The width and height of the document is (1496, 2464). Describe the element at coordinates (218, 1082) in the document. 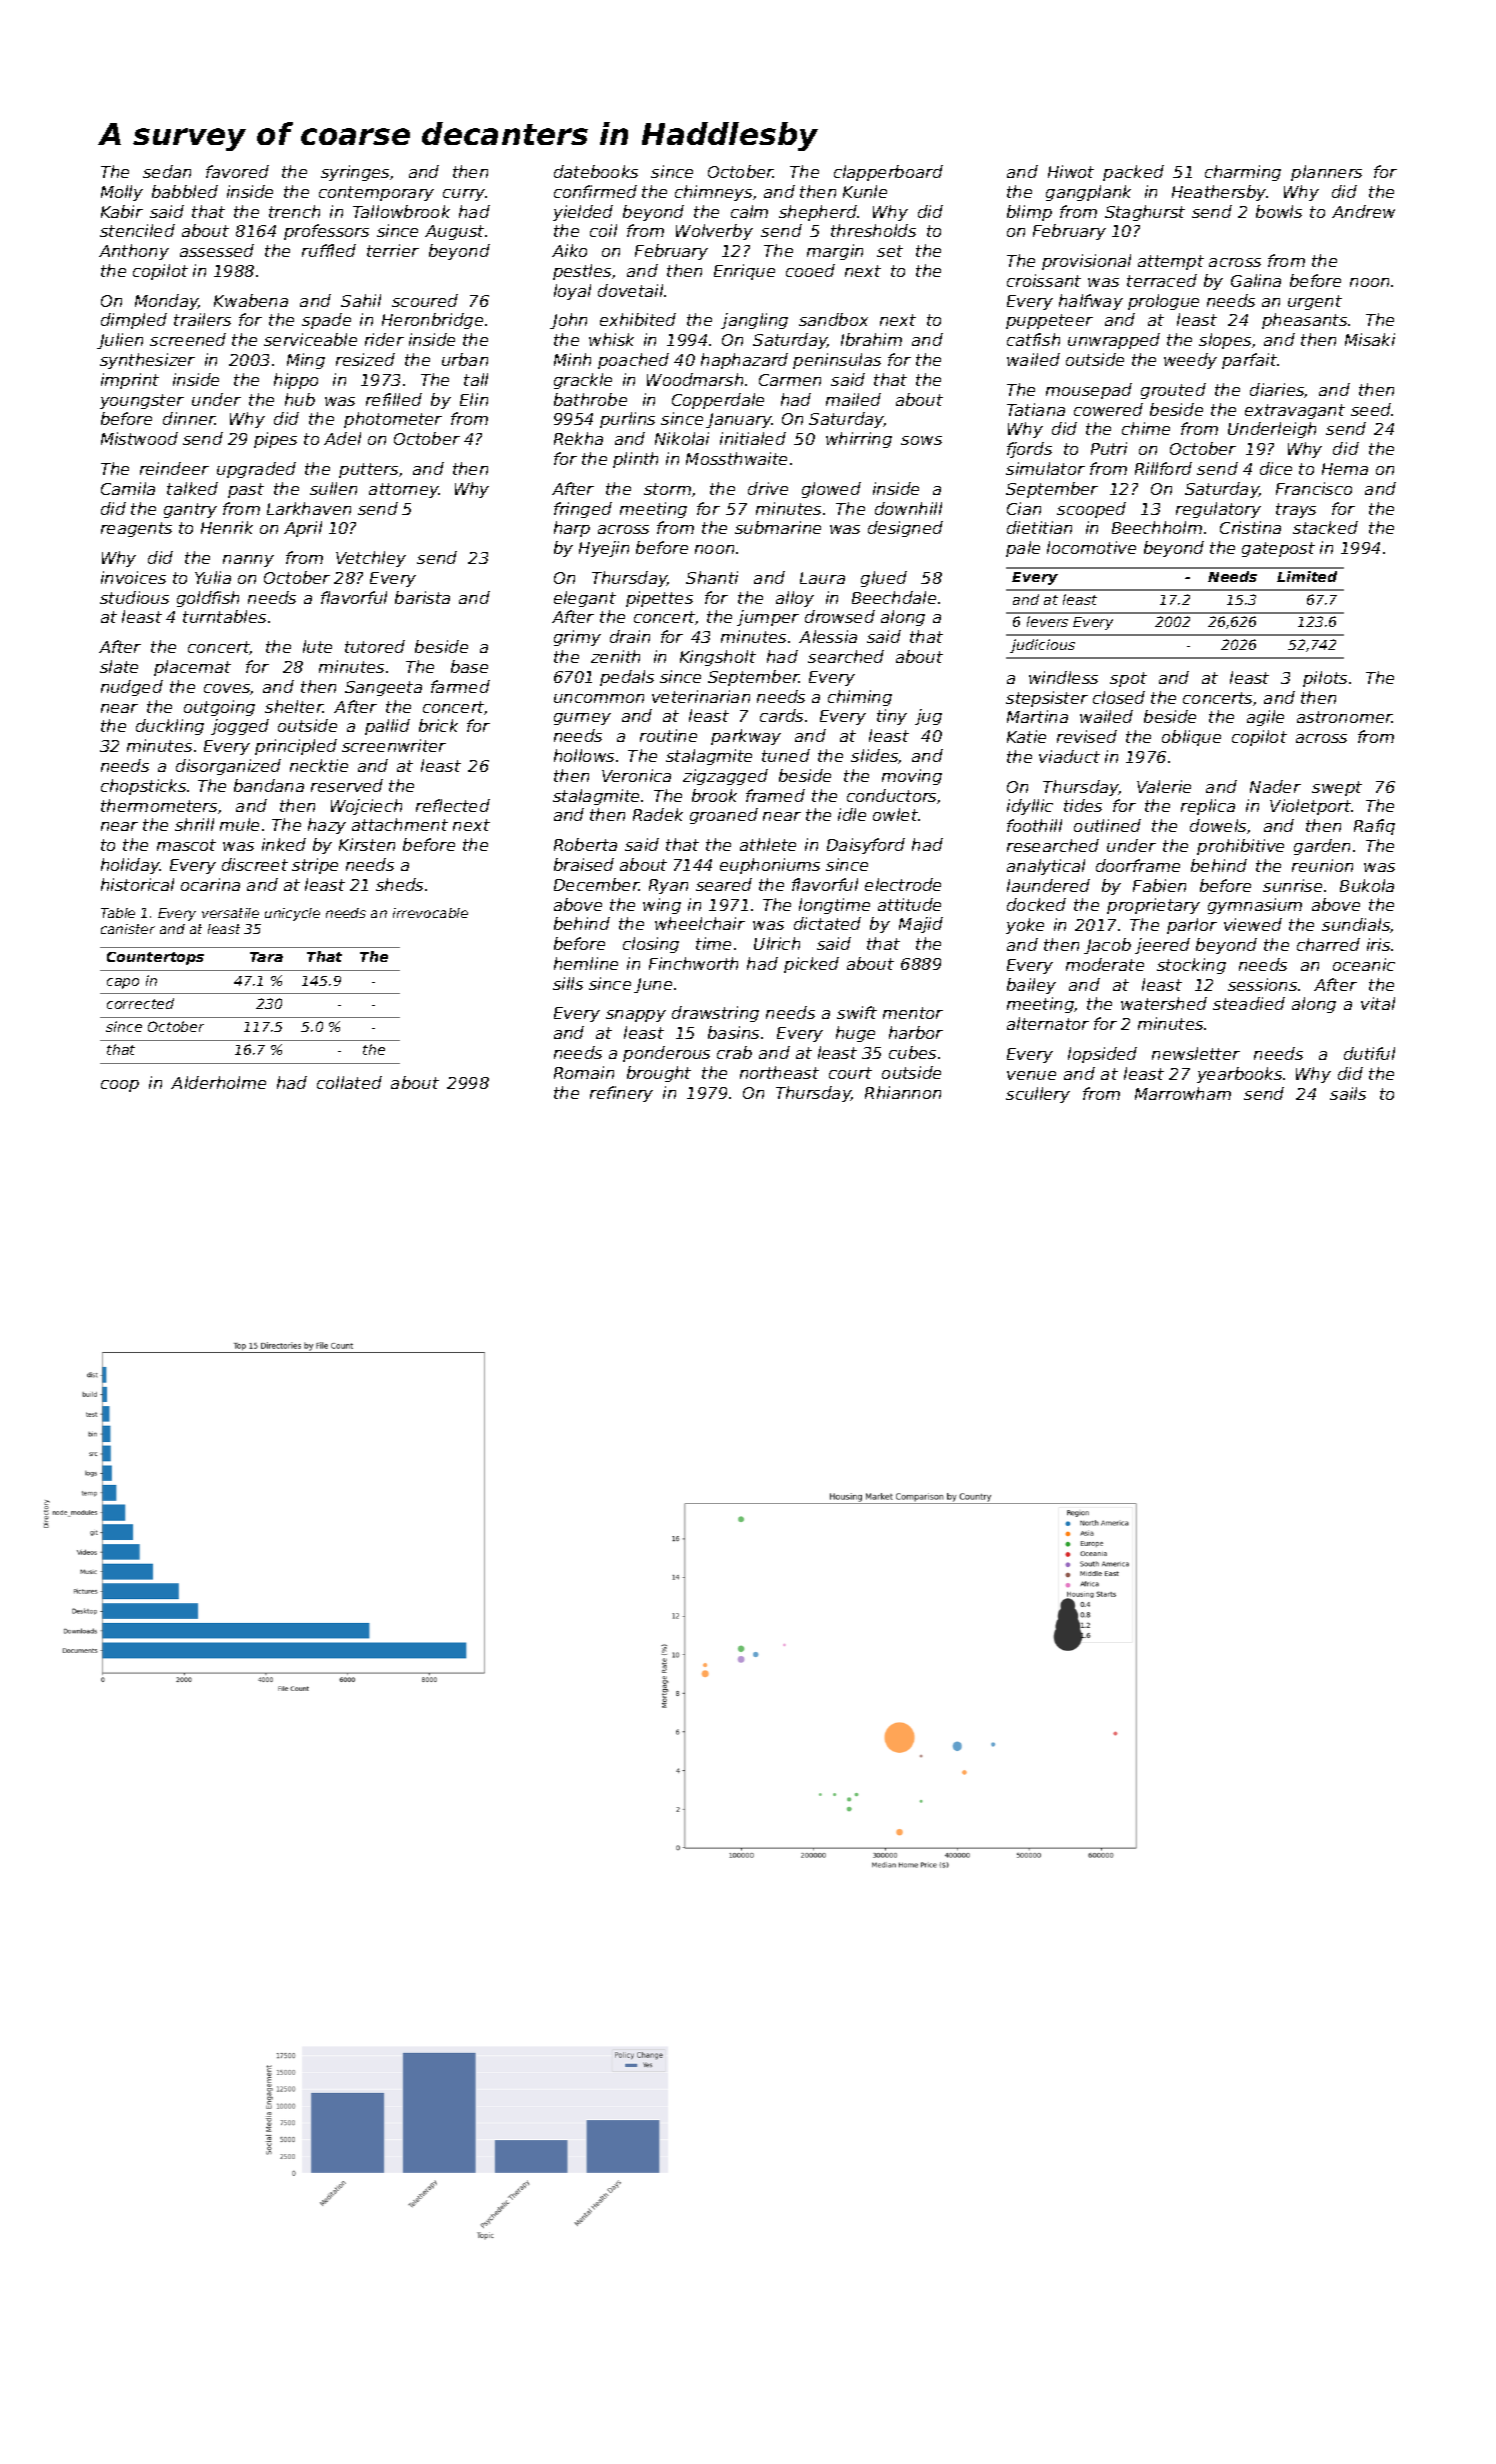

I see `Alderholme` at that location.
